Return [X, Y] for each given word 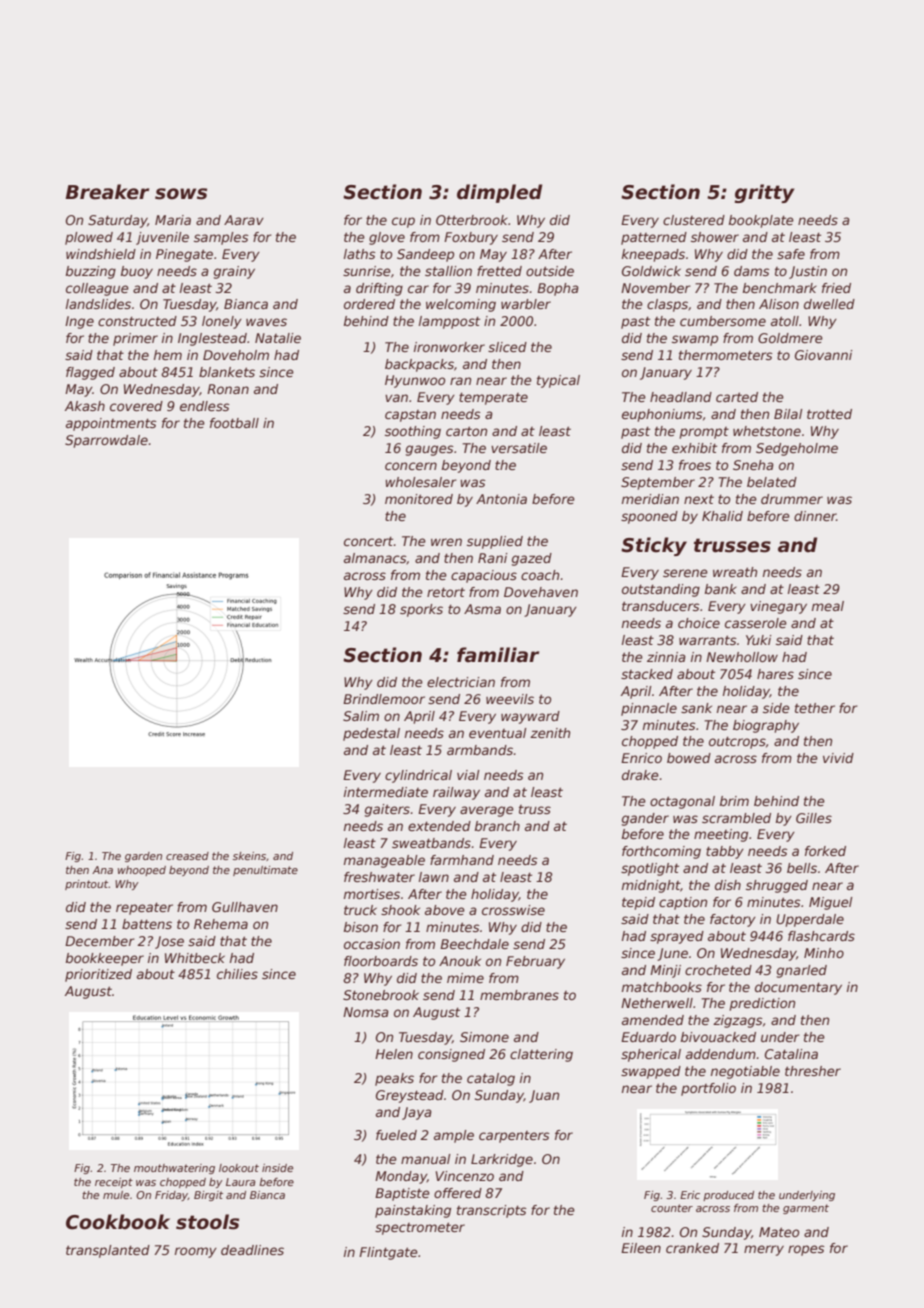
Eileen [641, 1248]
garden [143, 857]
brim [734, 801]
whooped [142, 871]
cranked [692, 1248]
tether [815, 708]
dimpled [499, 193]
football [234, 423]
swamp [695, 340]
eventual [497, 733]
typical [558, 381]
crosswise [513, 910]
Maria [173, 220]
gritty [764, 193]
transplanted [108, 1251]
